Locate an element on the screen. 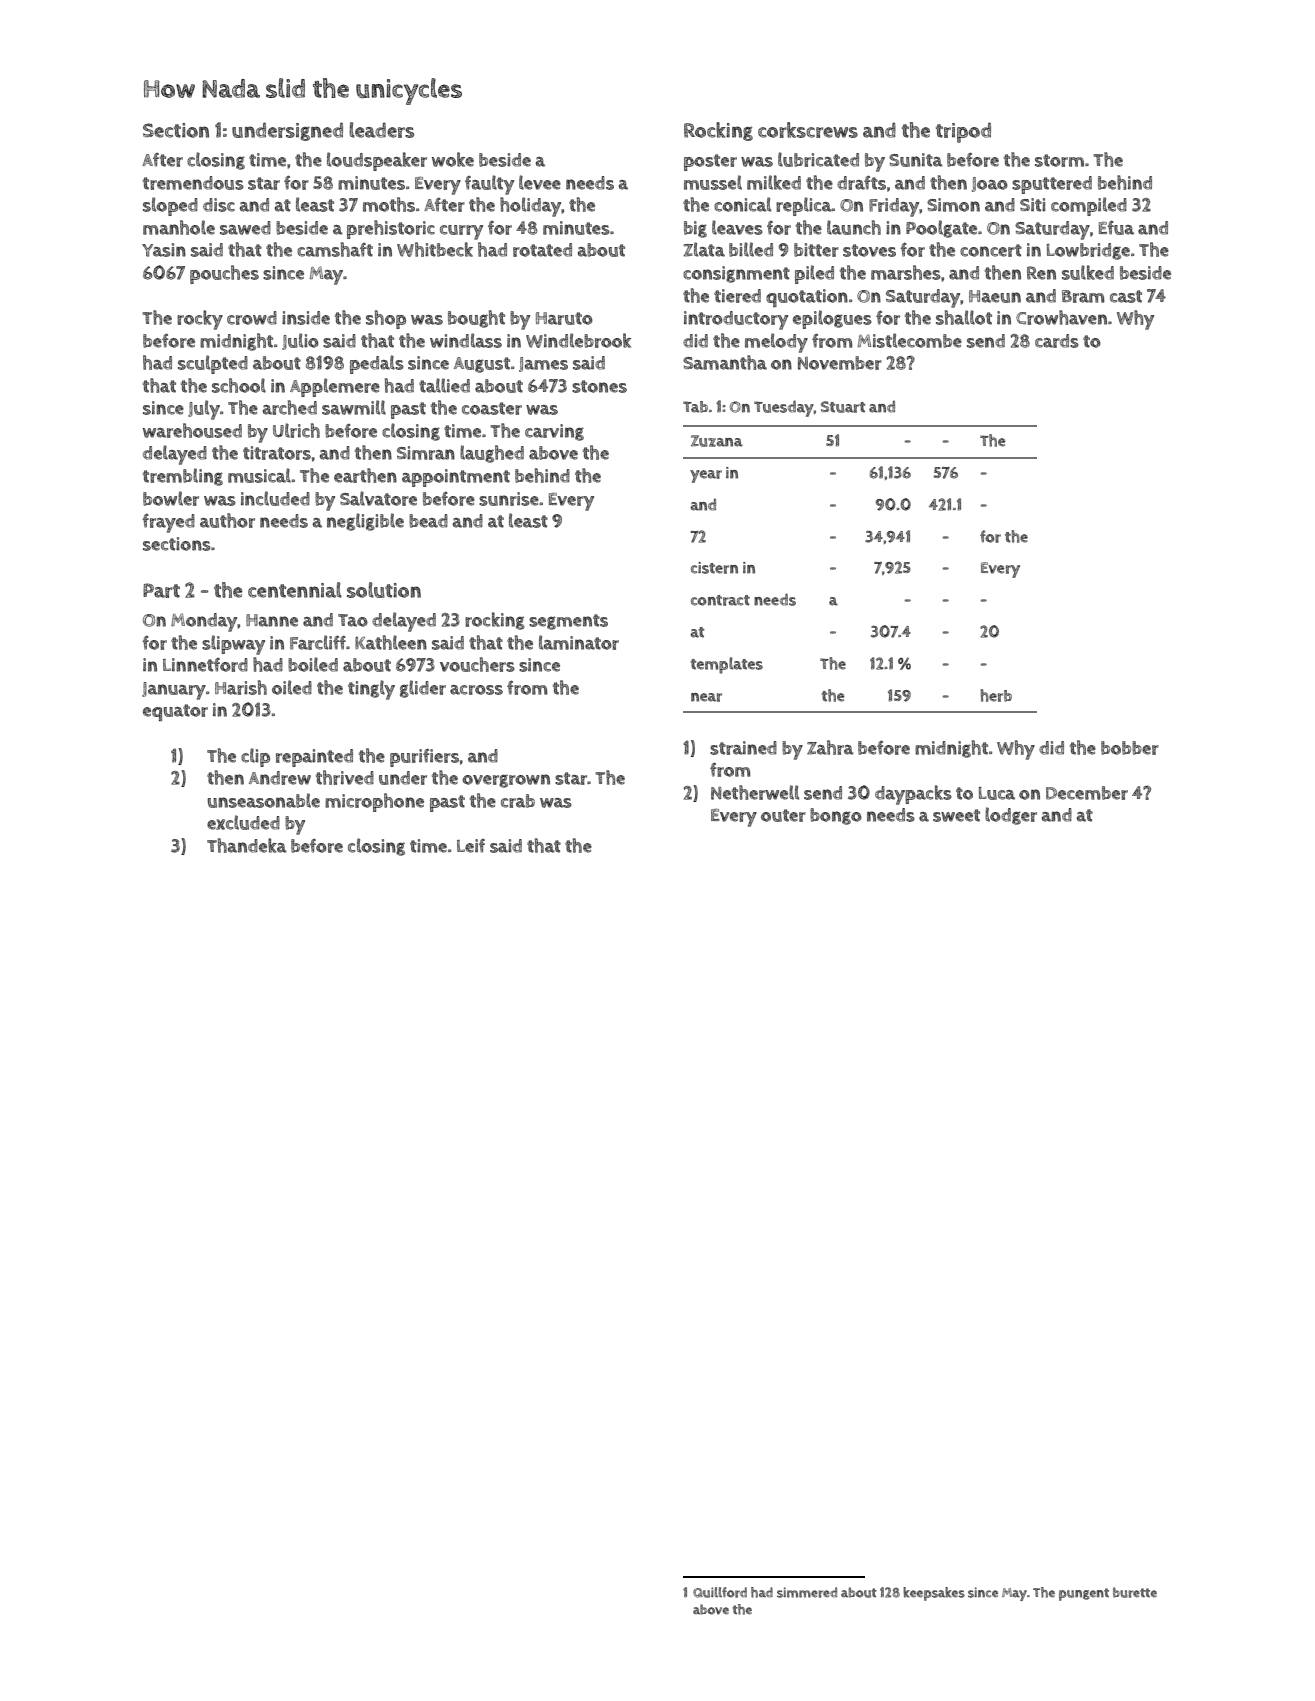 The height and width of the screenshot is (1701, 1315). rotated is located at coordinates (542, 250).
